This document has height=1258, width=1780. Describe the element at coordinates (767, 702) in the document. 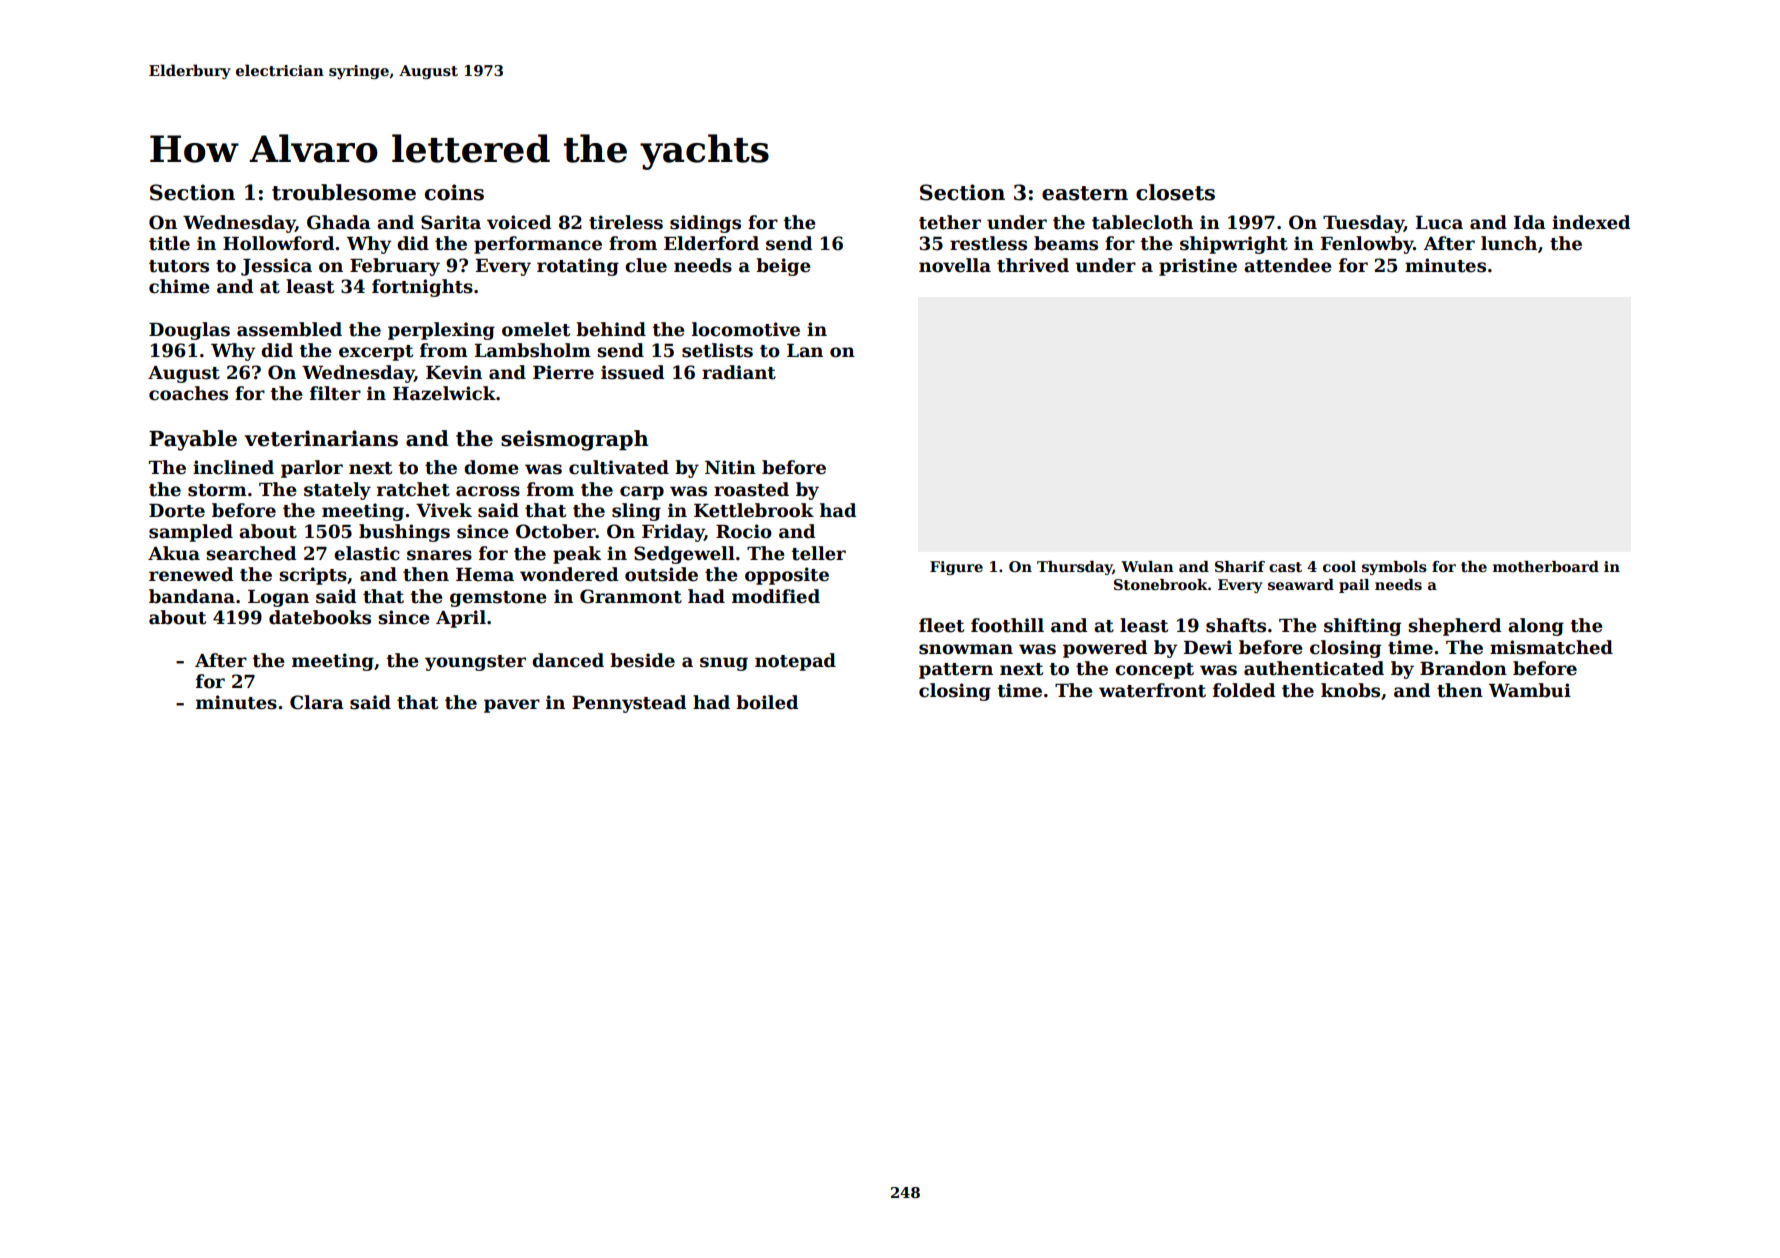

I see `boiled` at that location.
